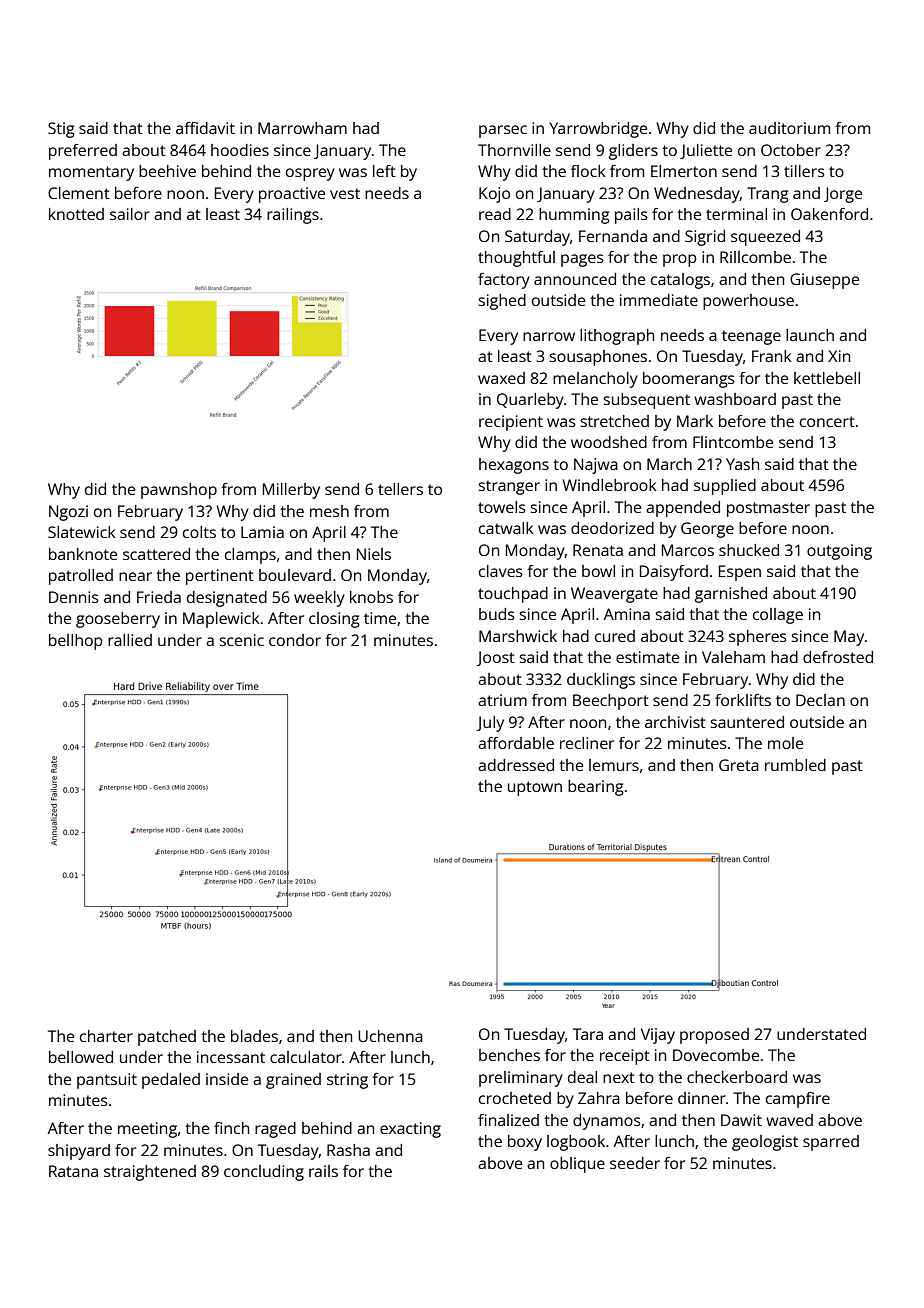  I want to click on Marrowham, so click(302, 128).
